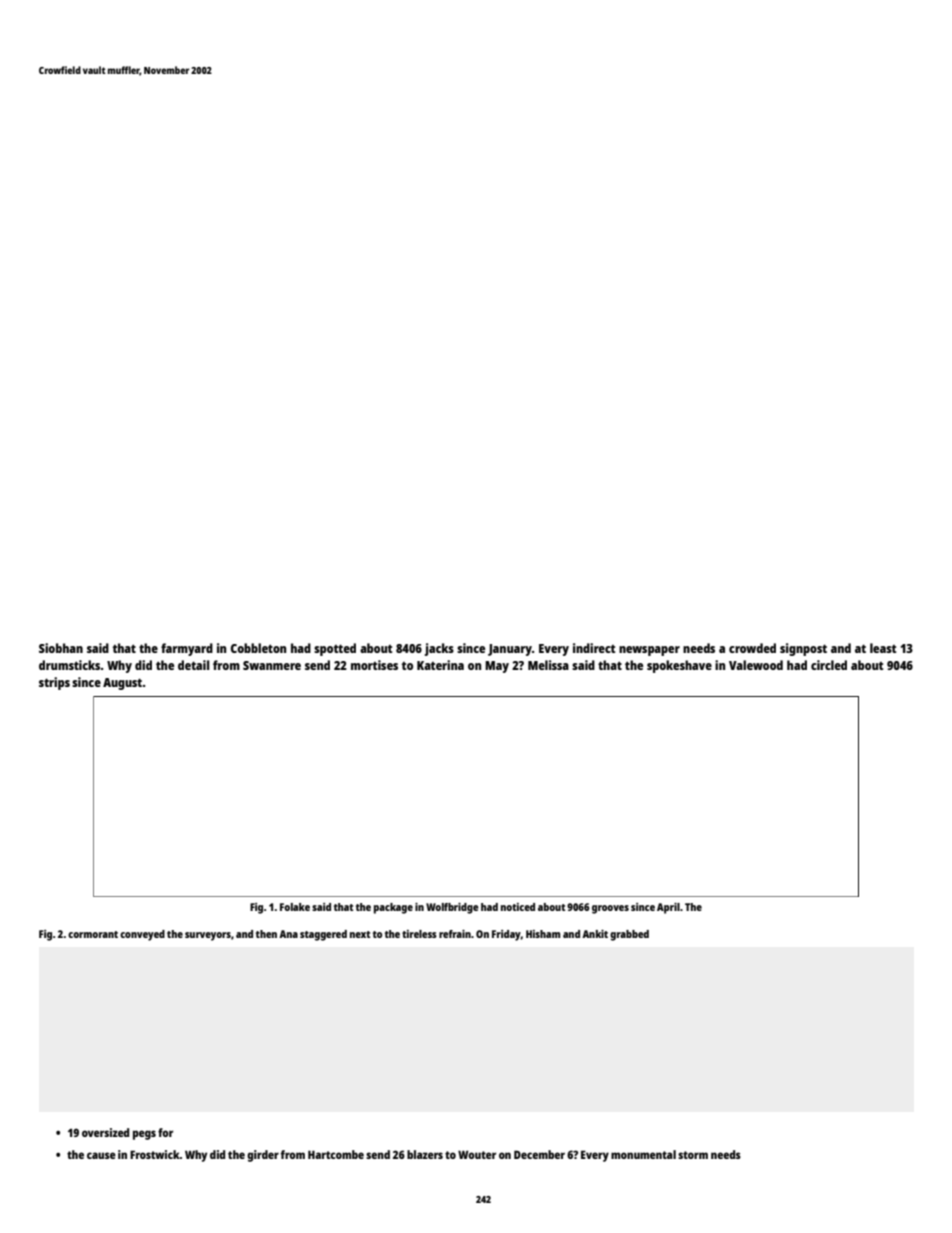 Image resolution: width=952 pixels, height=1233 pixels. Describe the element at coordinates (101, 1155) in the image. I see `cause` at that location.
